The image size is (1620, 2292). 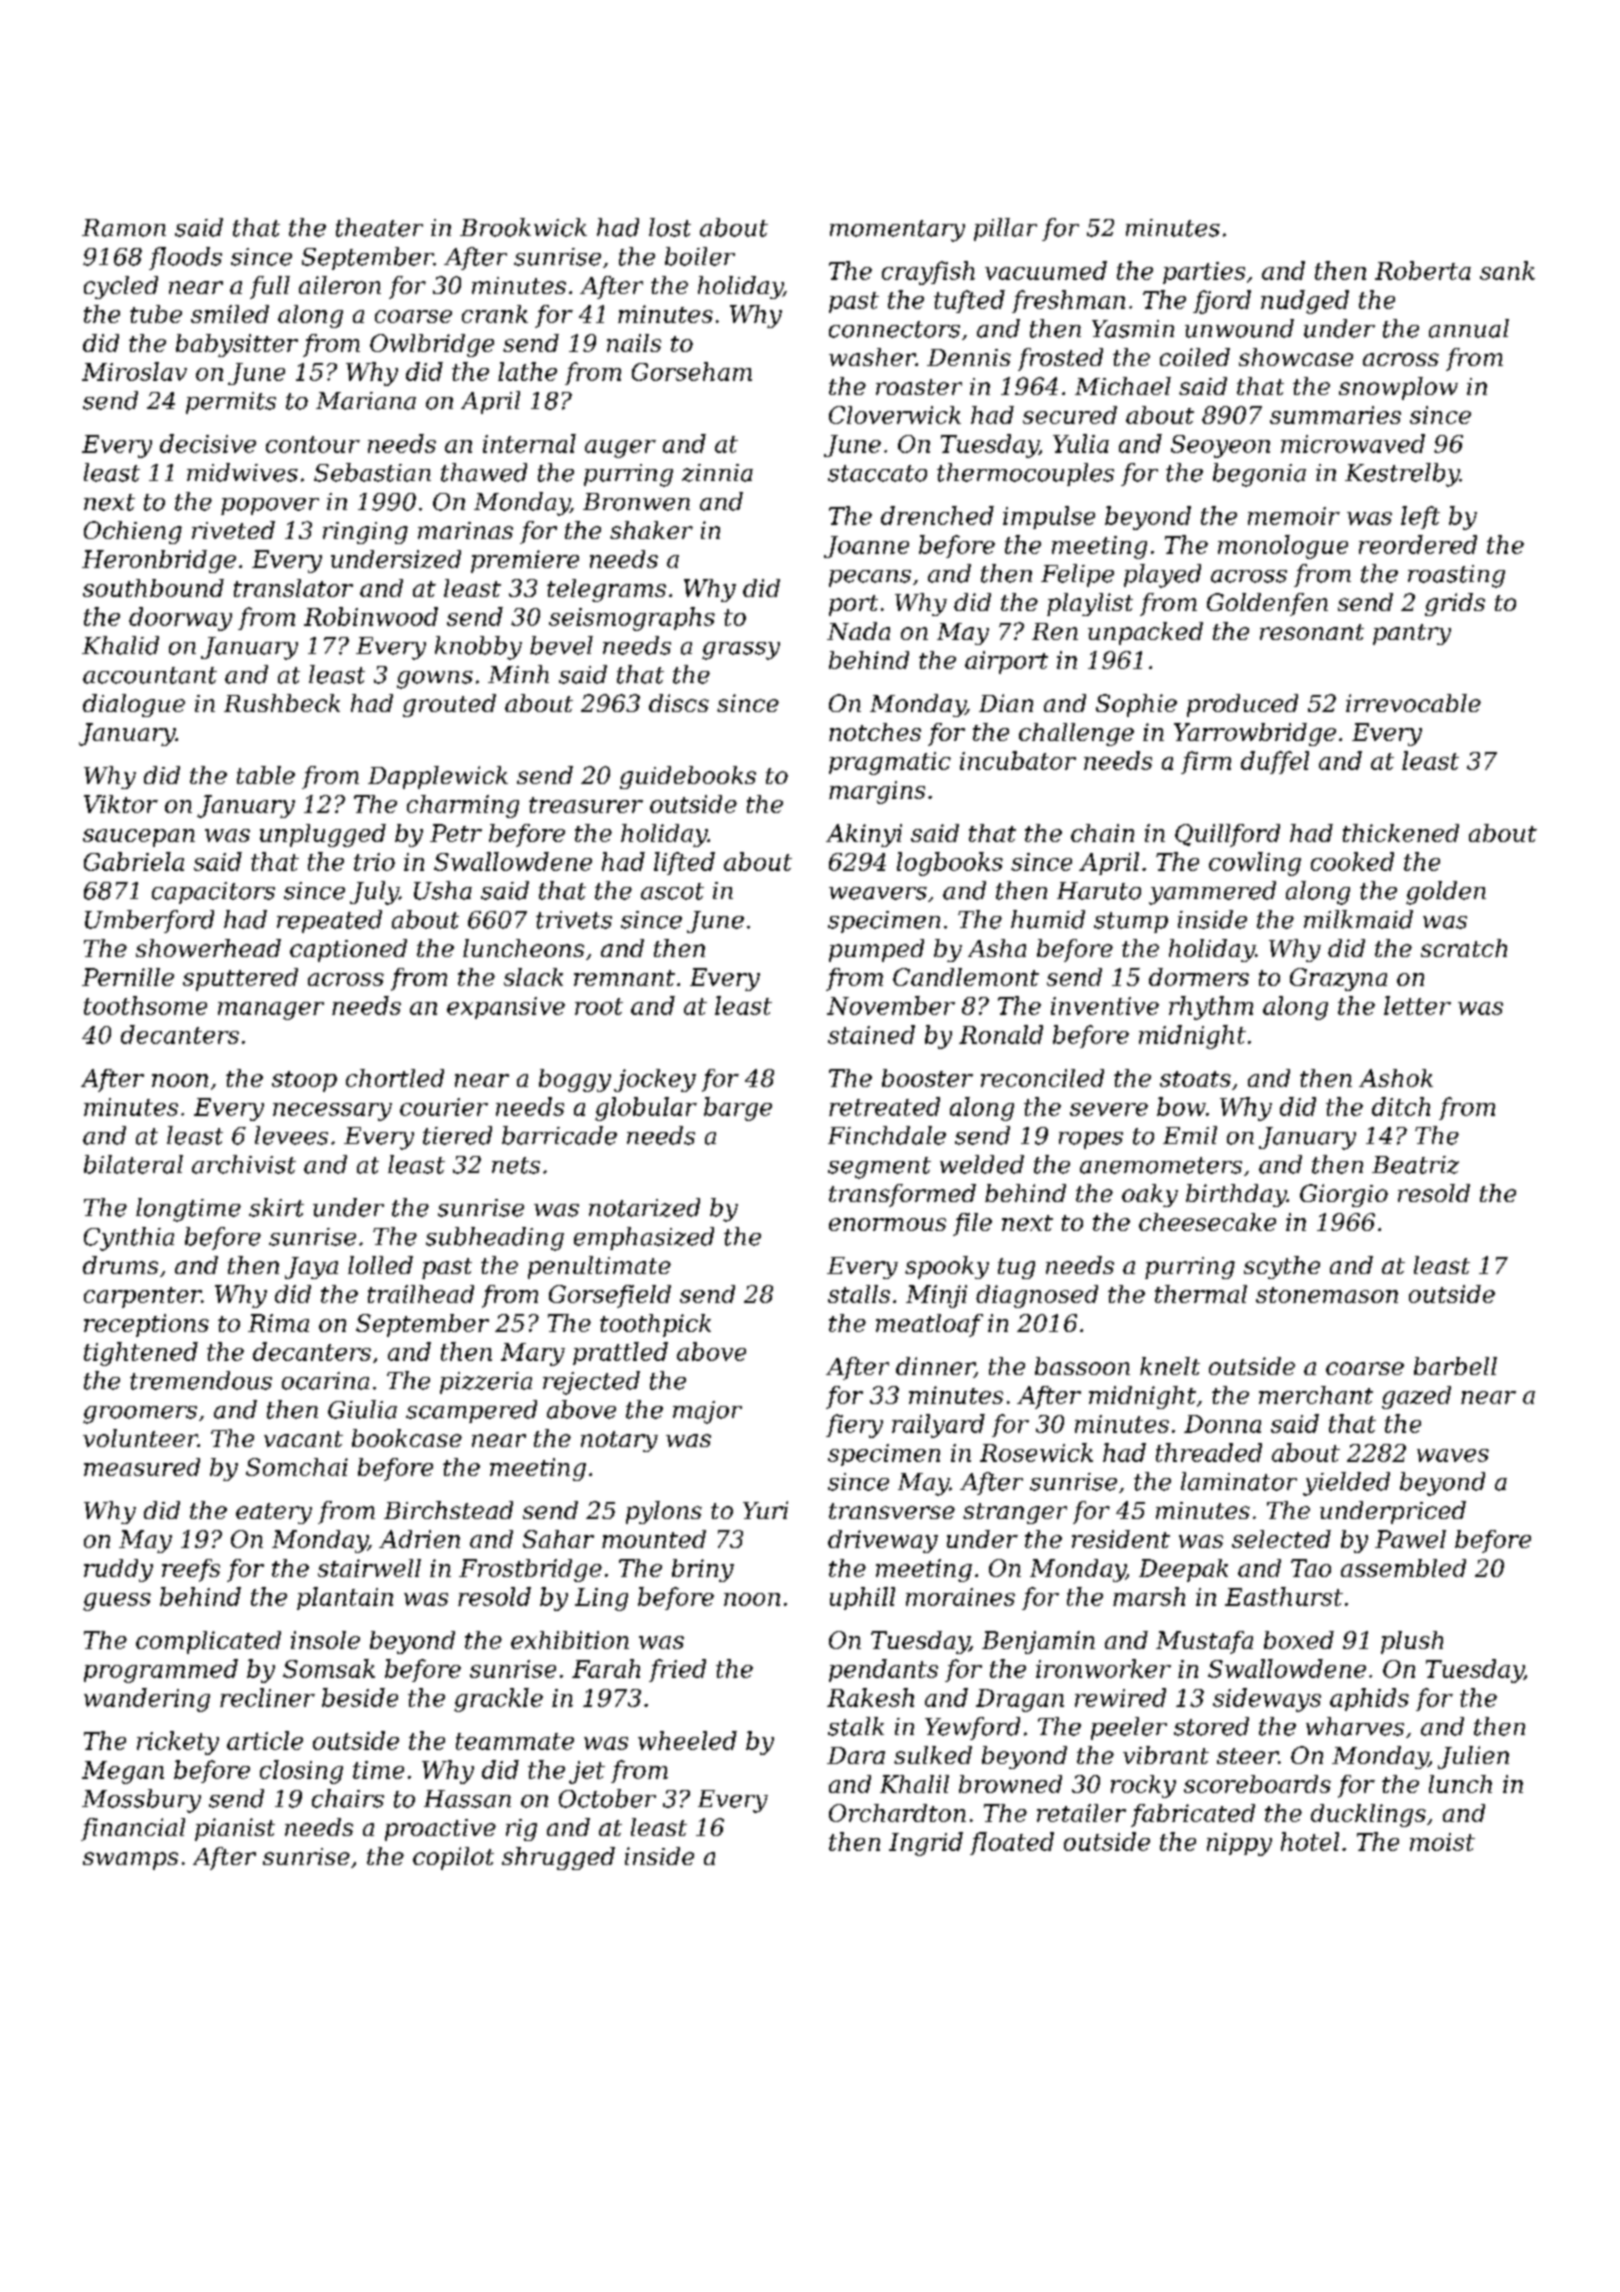 What do you see at coordinates (700, 256) in the screenshot?
I see `boiler` at bounding box center [700, 256].
